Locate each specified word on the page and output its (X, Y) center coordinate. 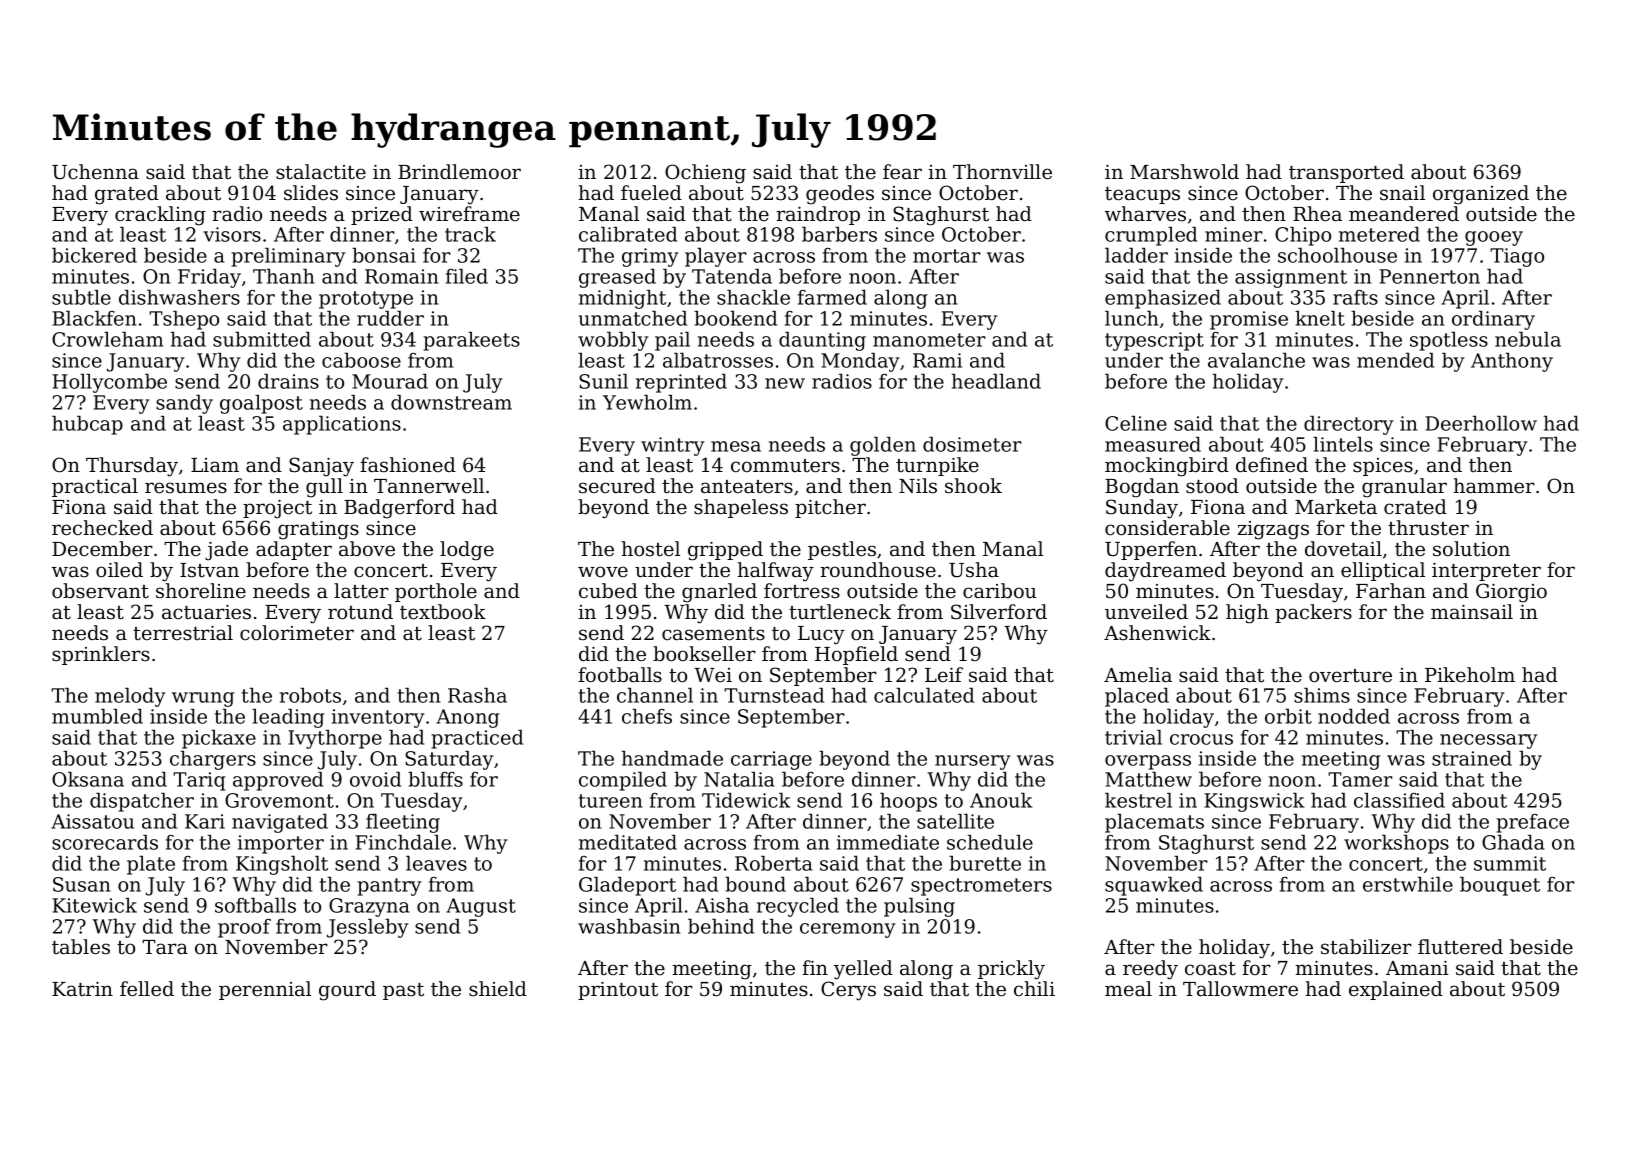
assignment (1291, 278)
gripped (725, 551)
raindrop (818, 215)
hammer (1494, 486)
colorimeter (297, 633)
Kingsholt (282, 865)
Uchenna (95, 172)
